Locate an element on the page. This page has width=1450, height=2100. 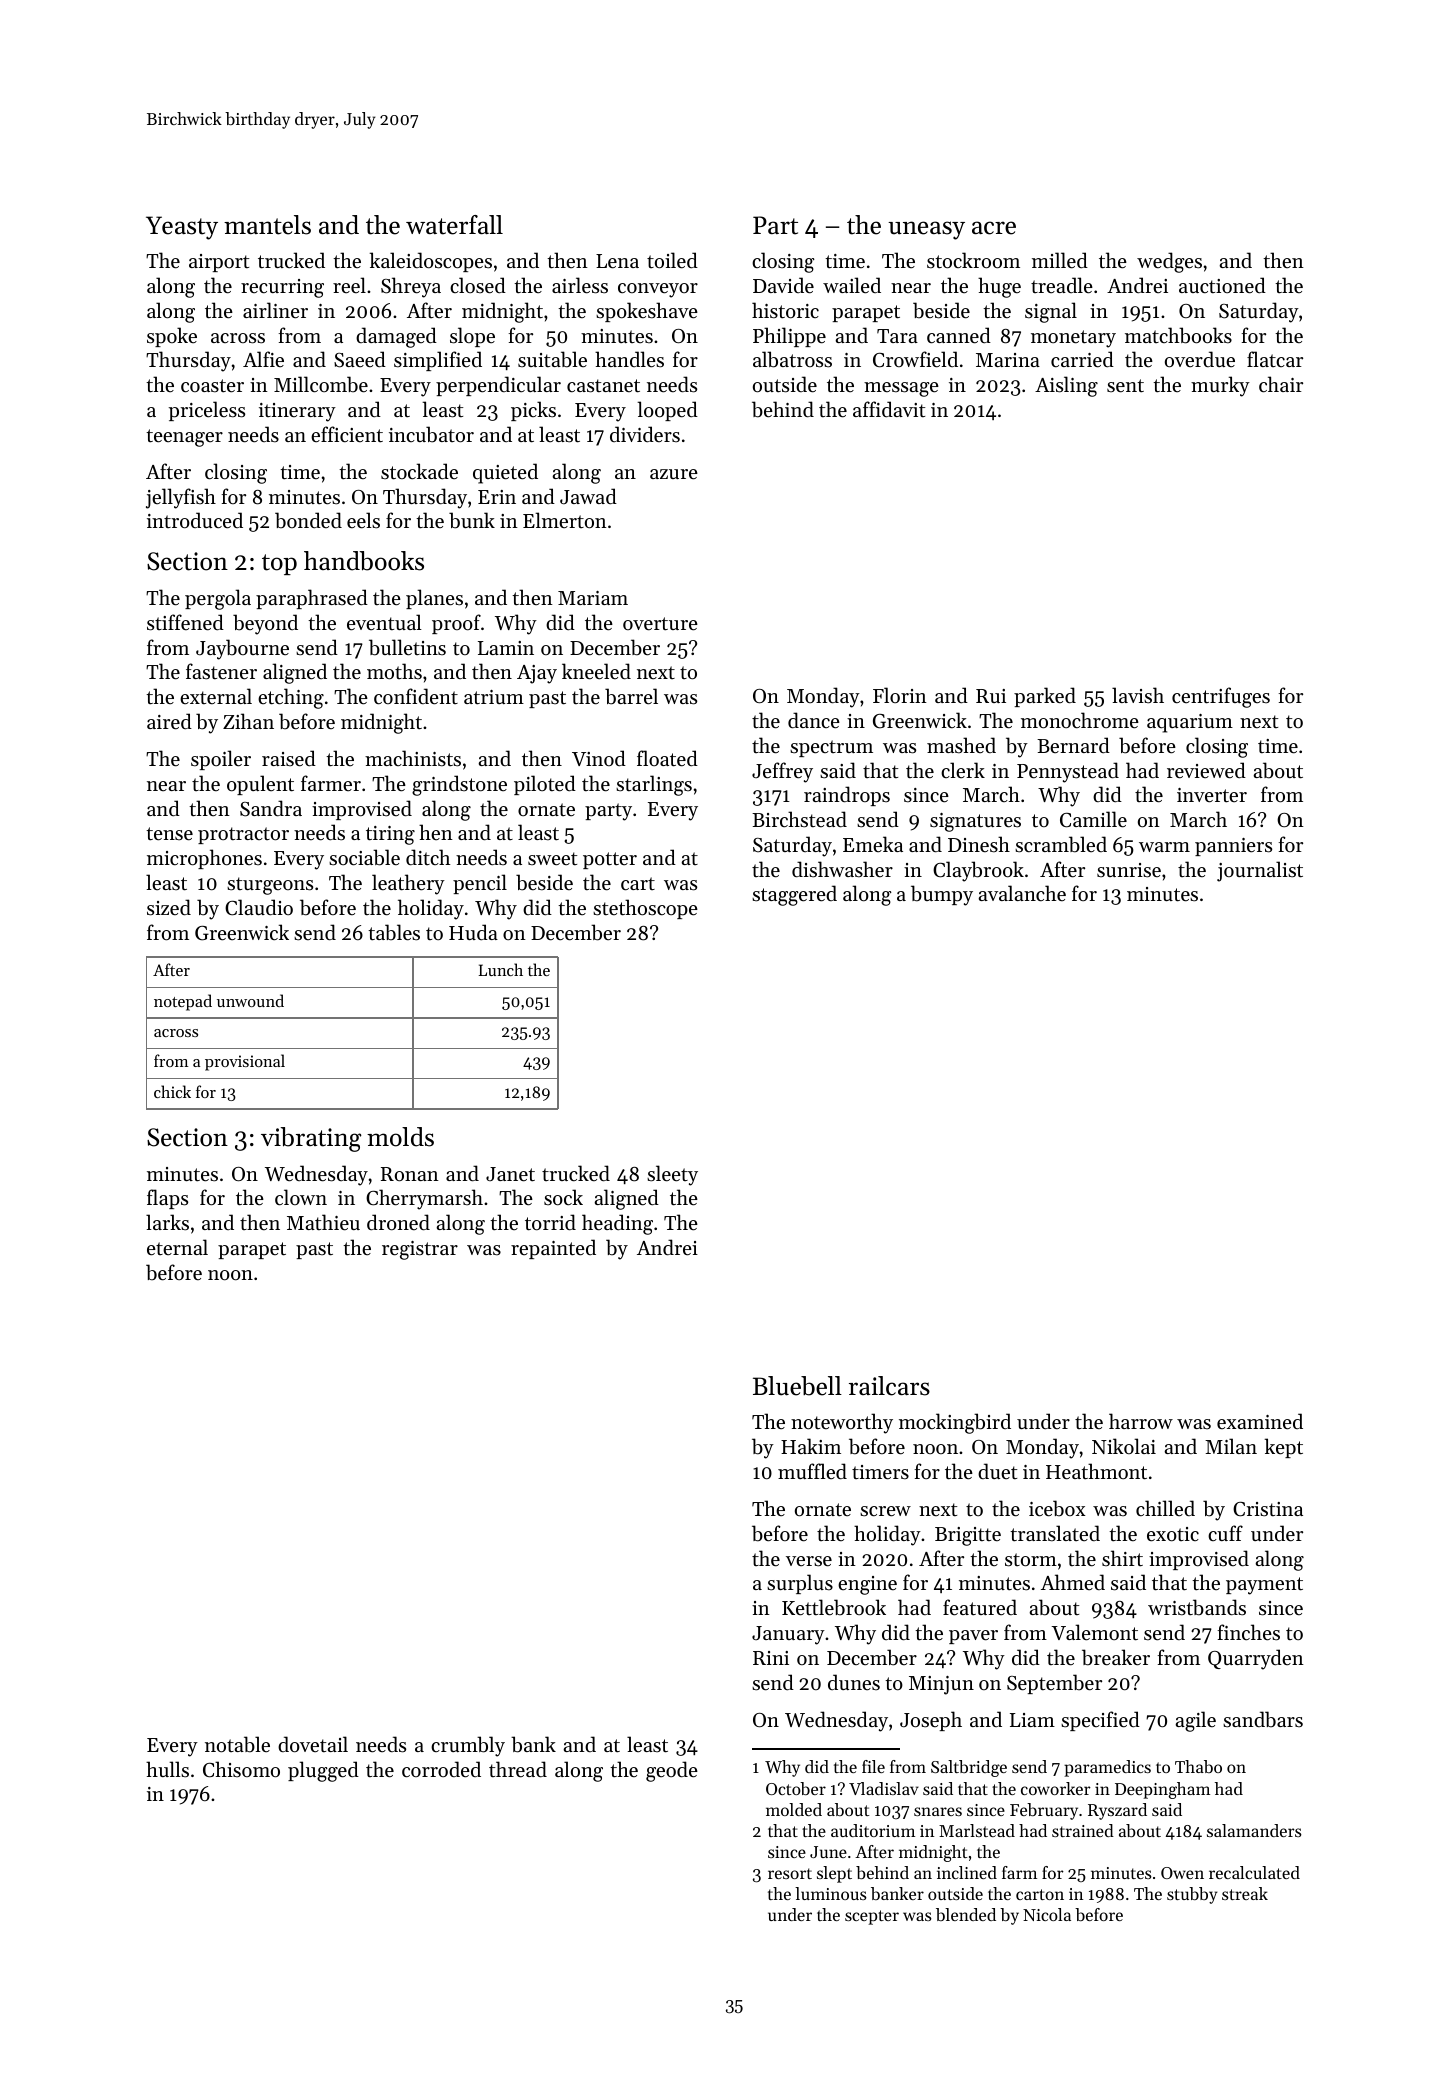
crumbly is located at coordinates (468, 1746).
